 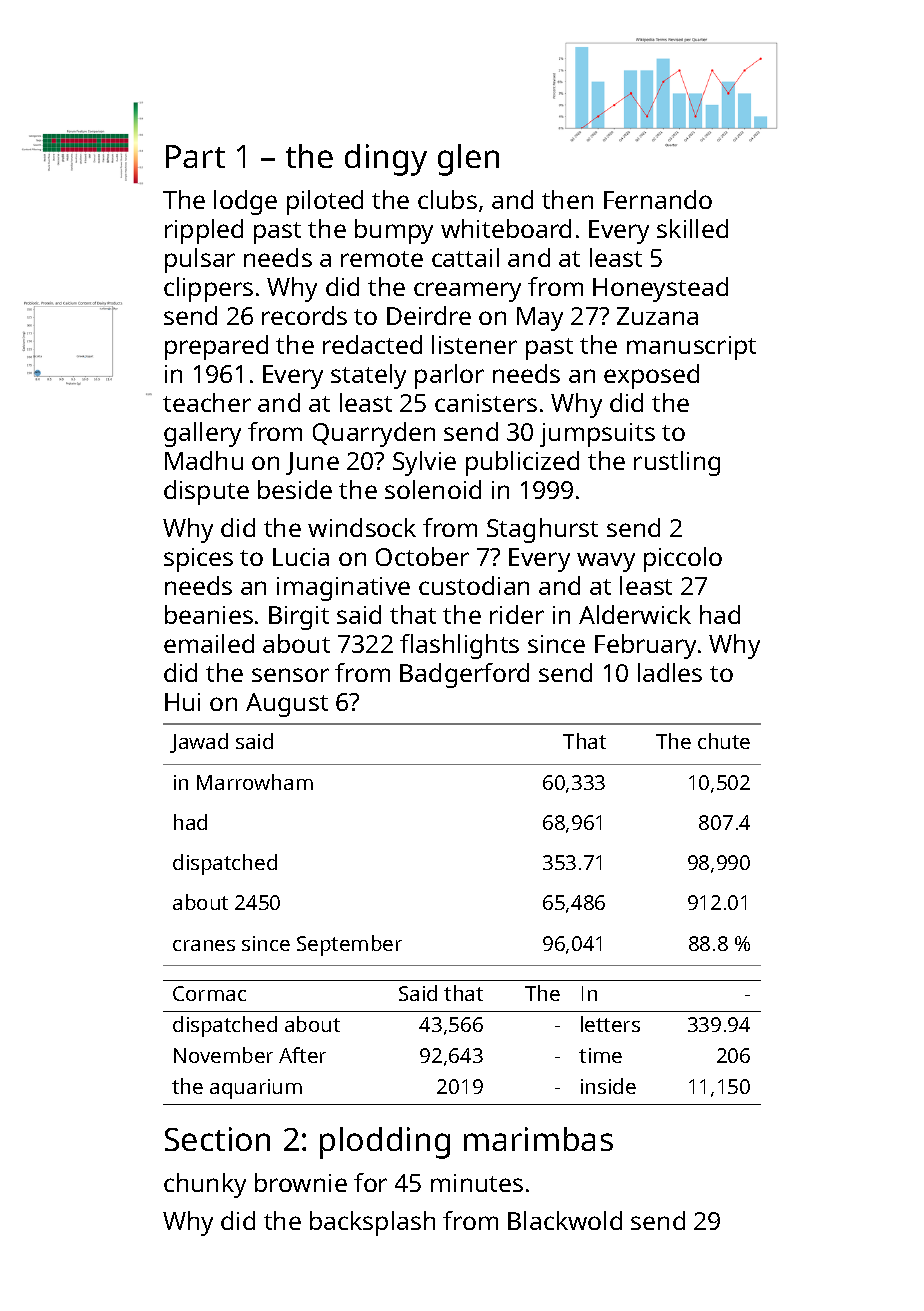 What do you see at coordinates (600, 1055) in the image?
I see `time` at bounding box center [600, 1055].
